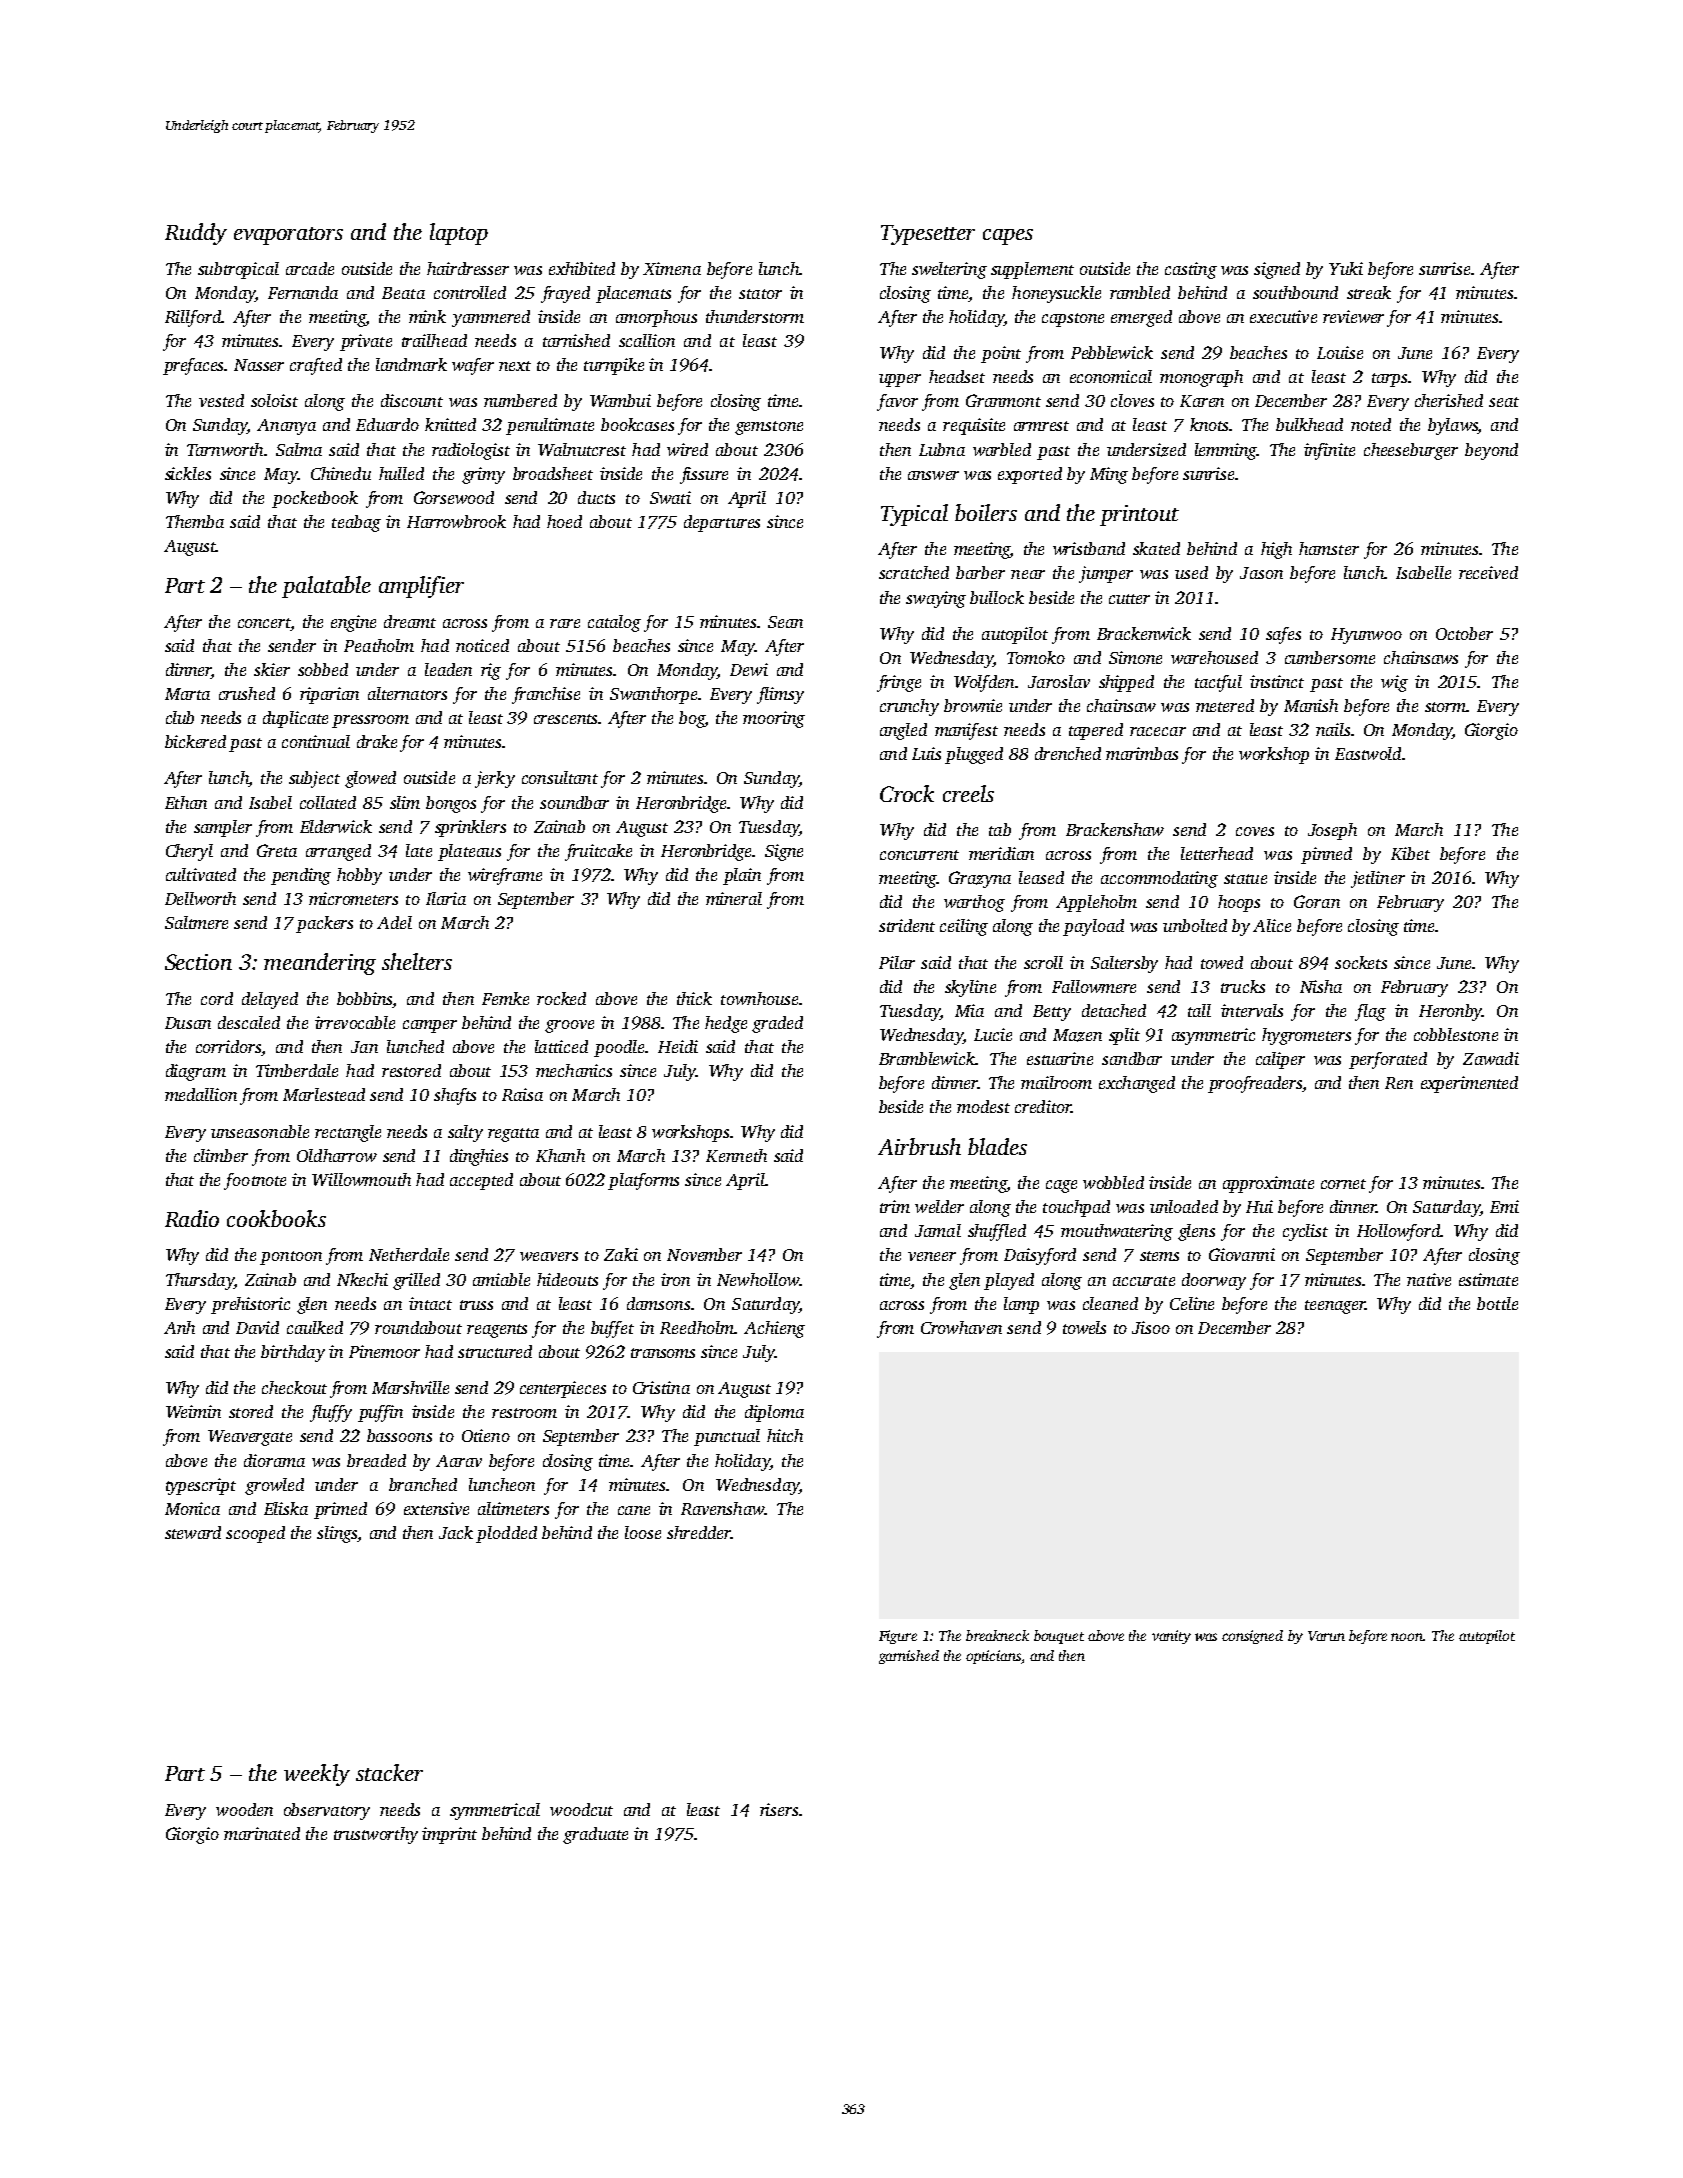  I want to click on Eduardo, so click(387, 424).
